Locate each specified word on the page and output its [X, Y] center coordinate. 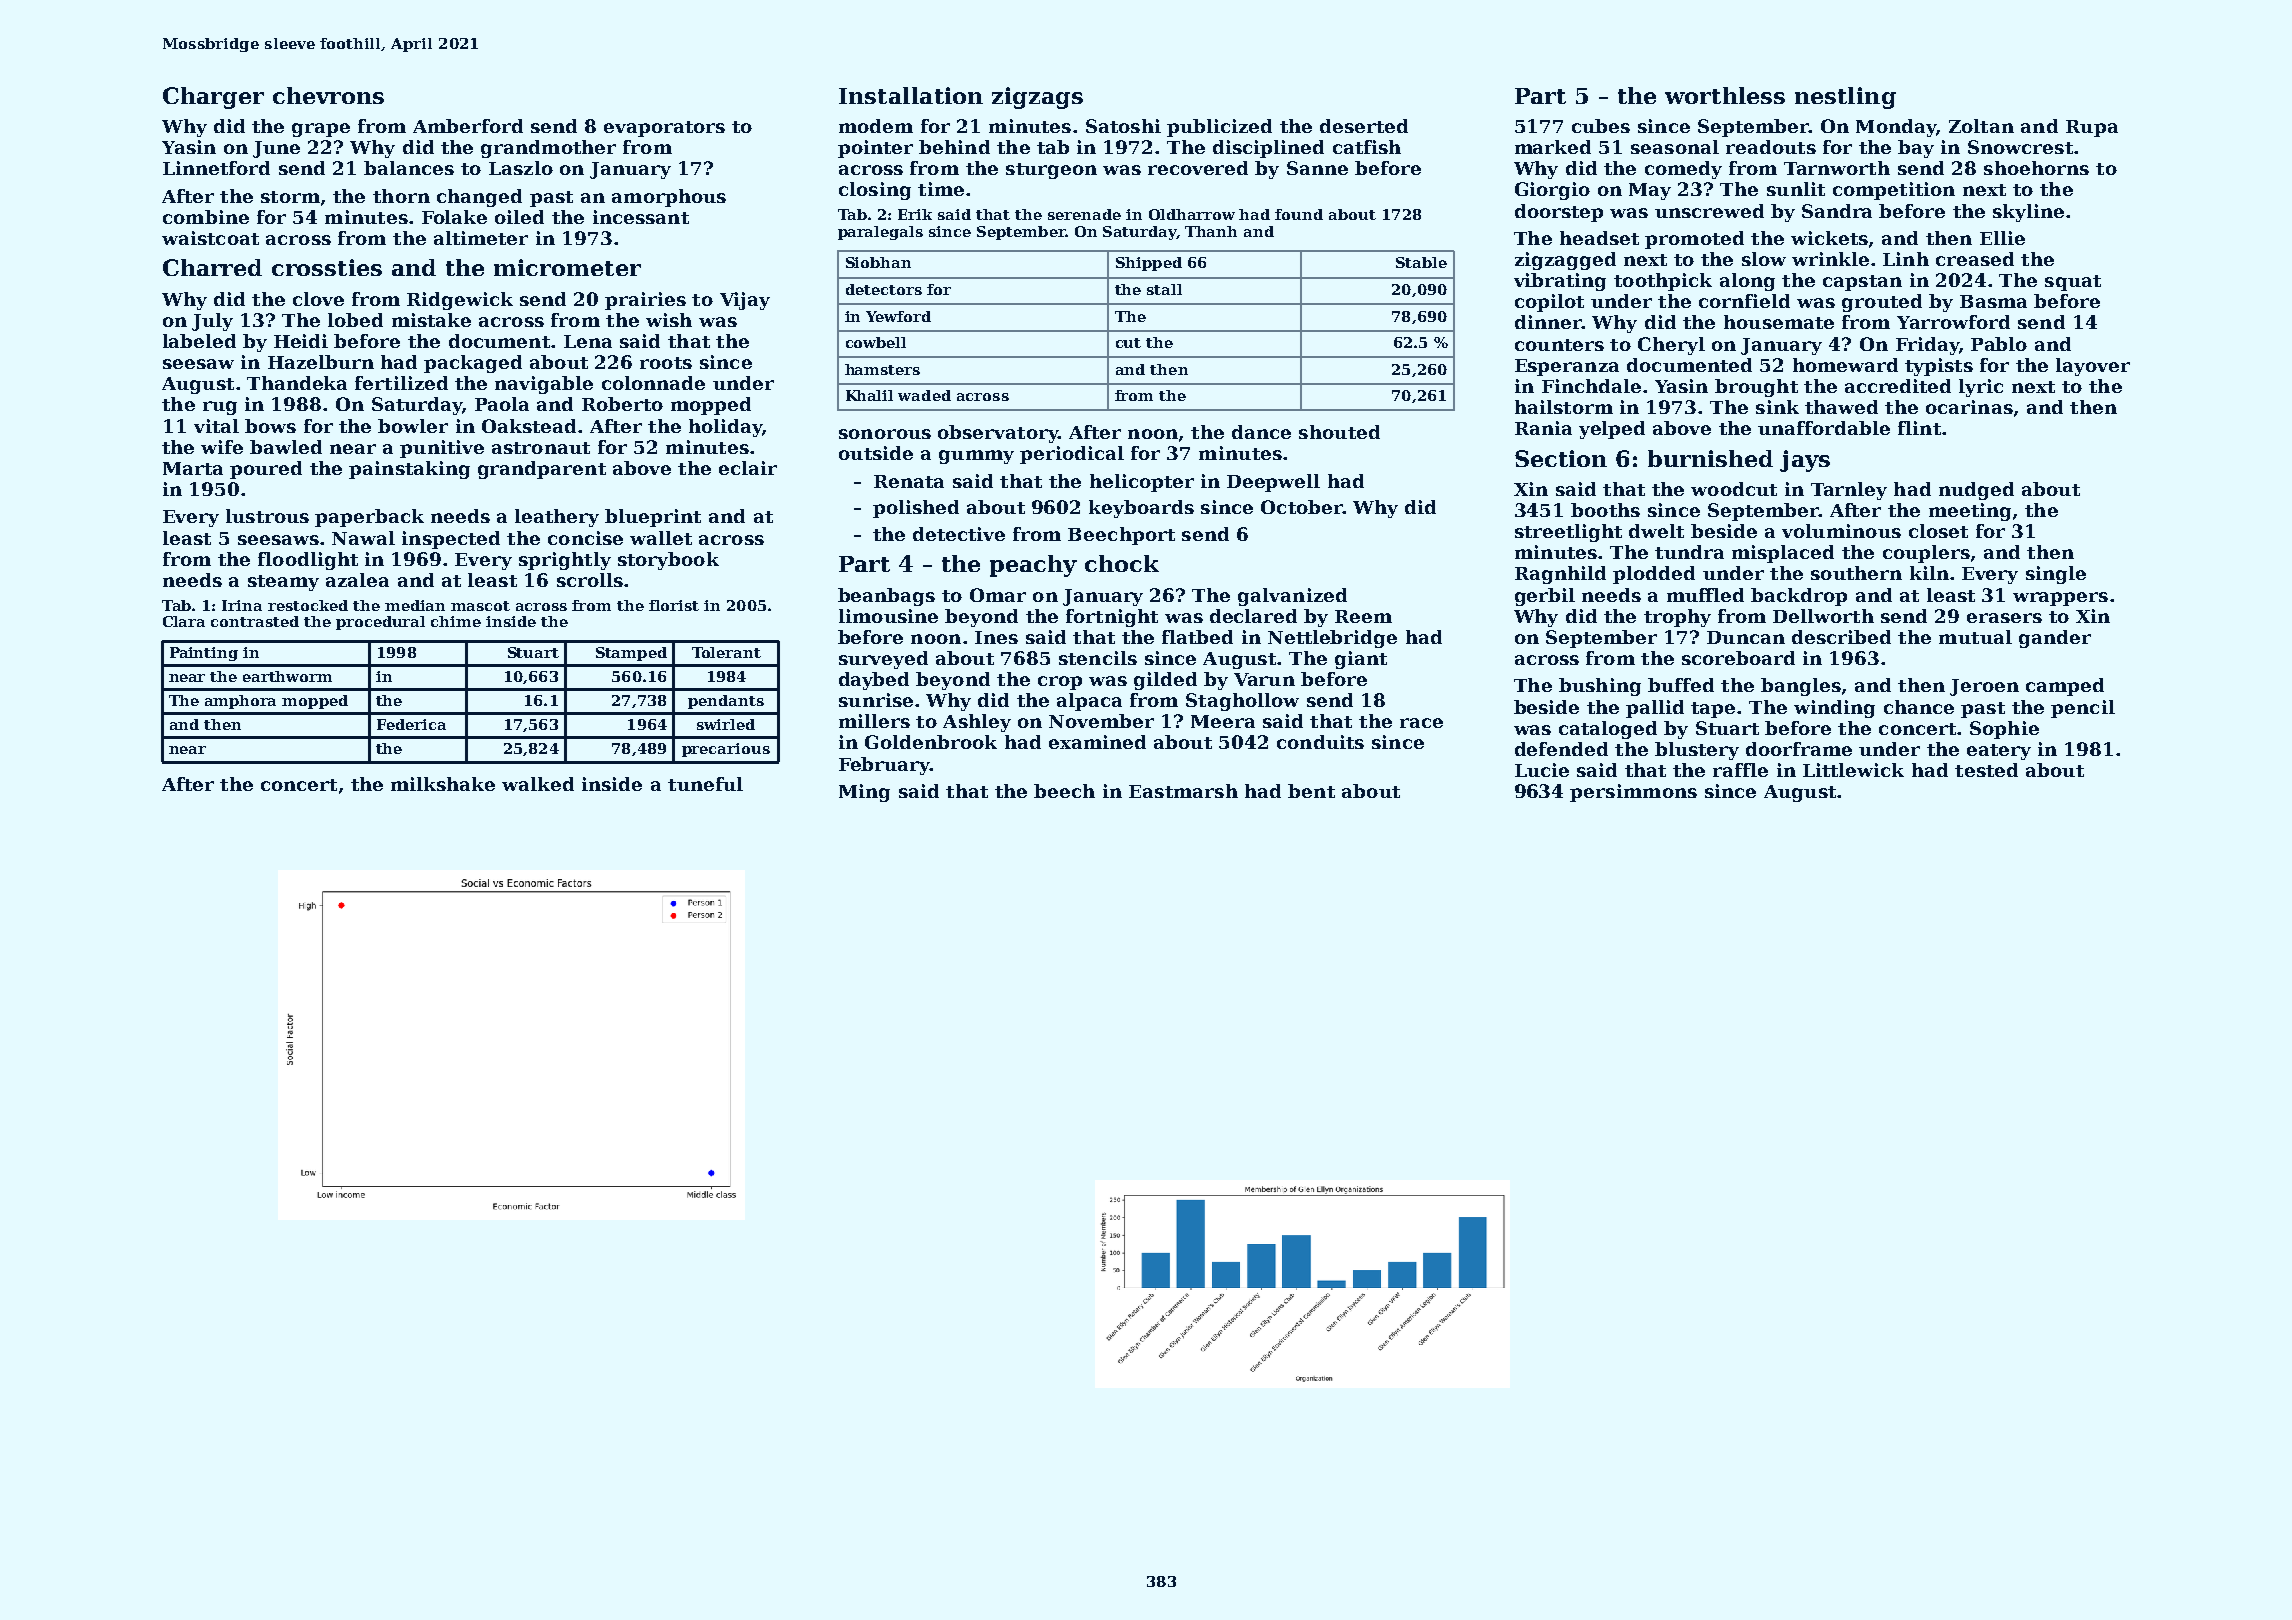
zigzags [1037, 98]
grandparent [542, 470]
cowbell [876, 342]
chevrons [328, 95]
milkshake [443, 784]
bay [1916, 149]
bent [1311, 791]
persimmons [1633, 793]
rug [220, 408]
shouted [1339, 432]
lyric [1981, 388]
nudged [1976, 491]
